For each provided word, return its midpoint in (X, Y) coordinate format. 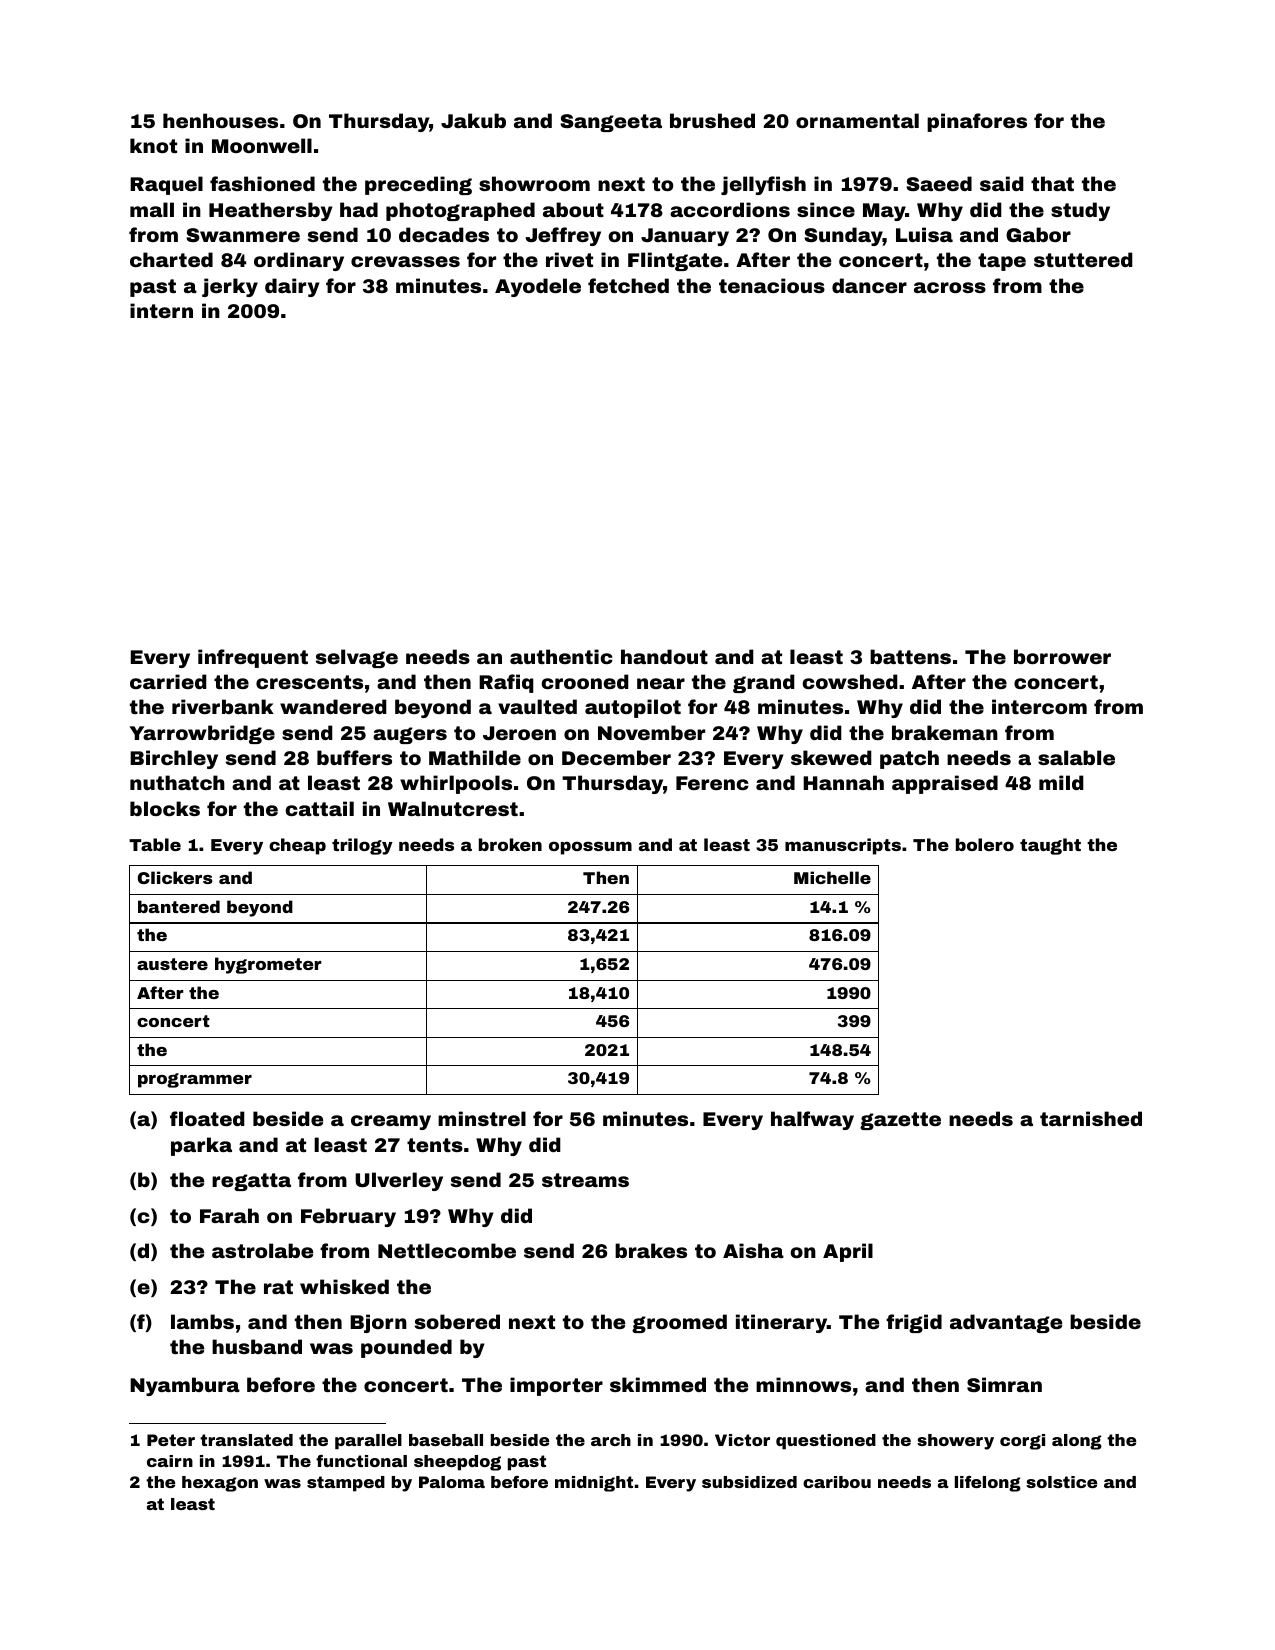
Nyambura (185, 1386)
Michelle (832, 877)
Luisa (924, 234)
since (826, 209)
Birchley (174, 759)
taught (1050, 846)
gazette (900, 1121)
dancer (869, 285)
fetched (628, 285)
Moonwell (262, 145)
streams (585, 1180)
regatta (251, 1182)
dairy (292, 287)
